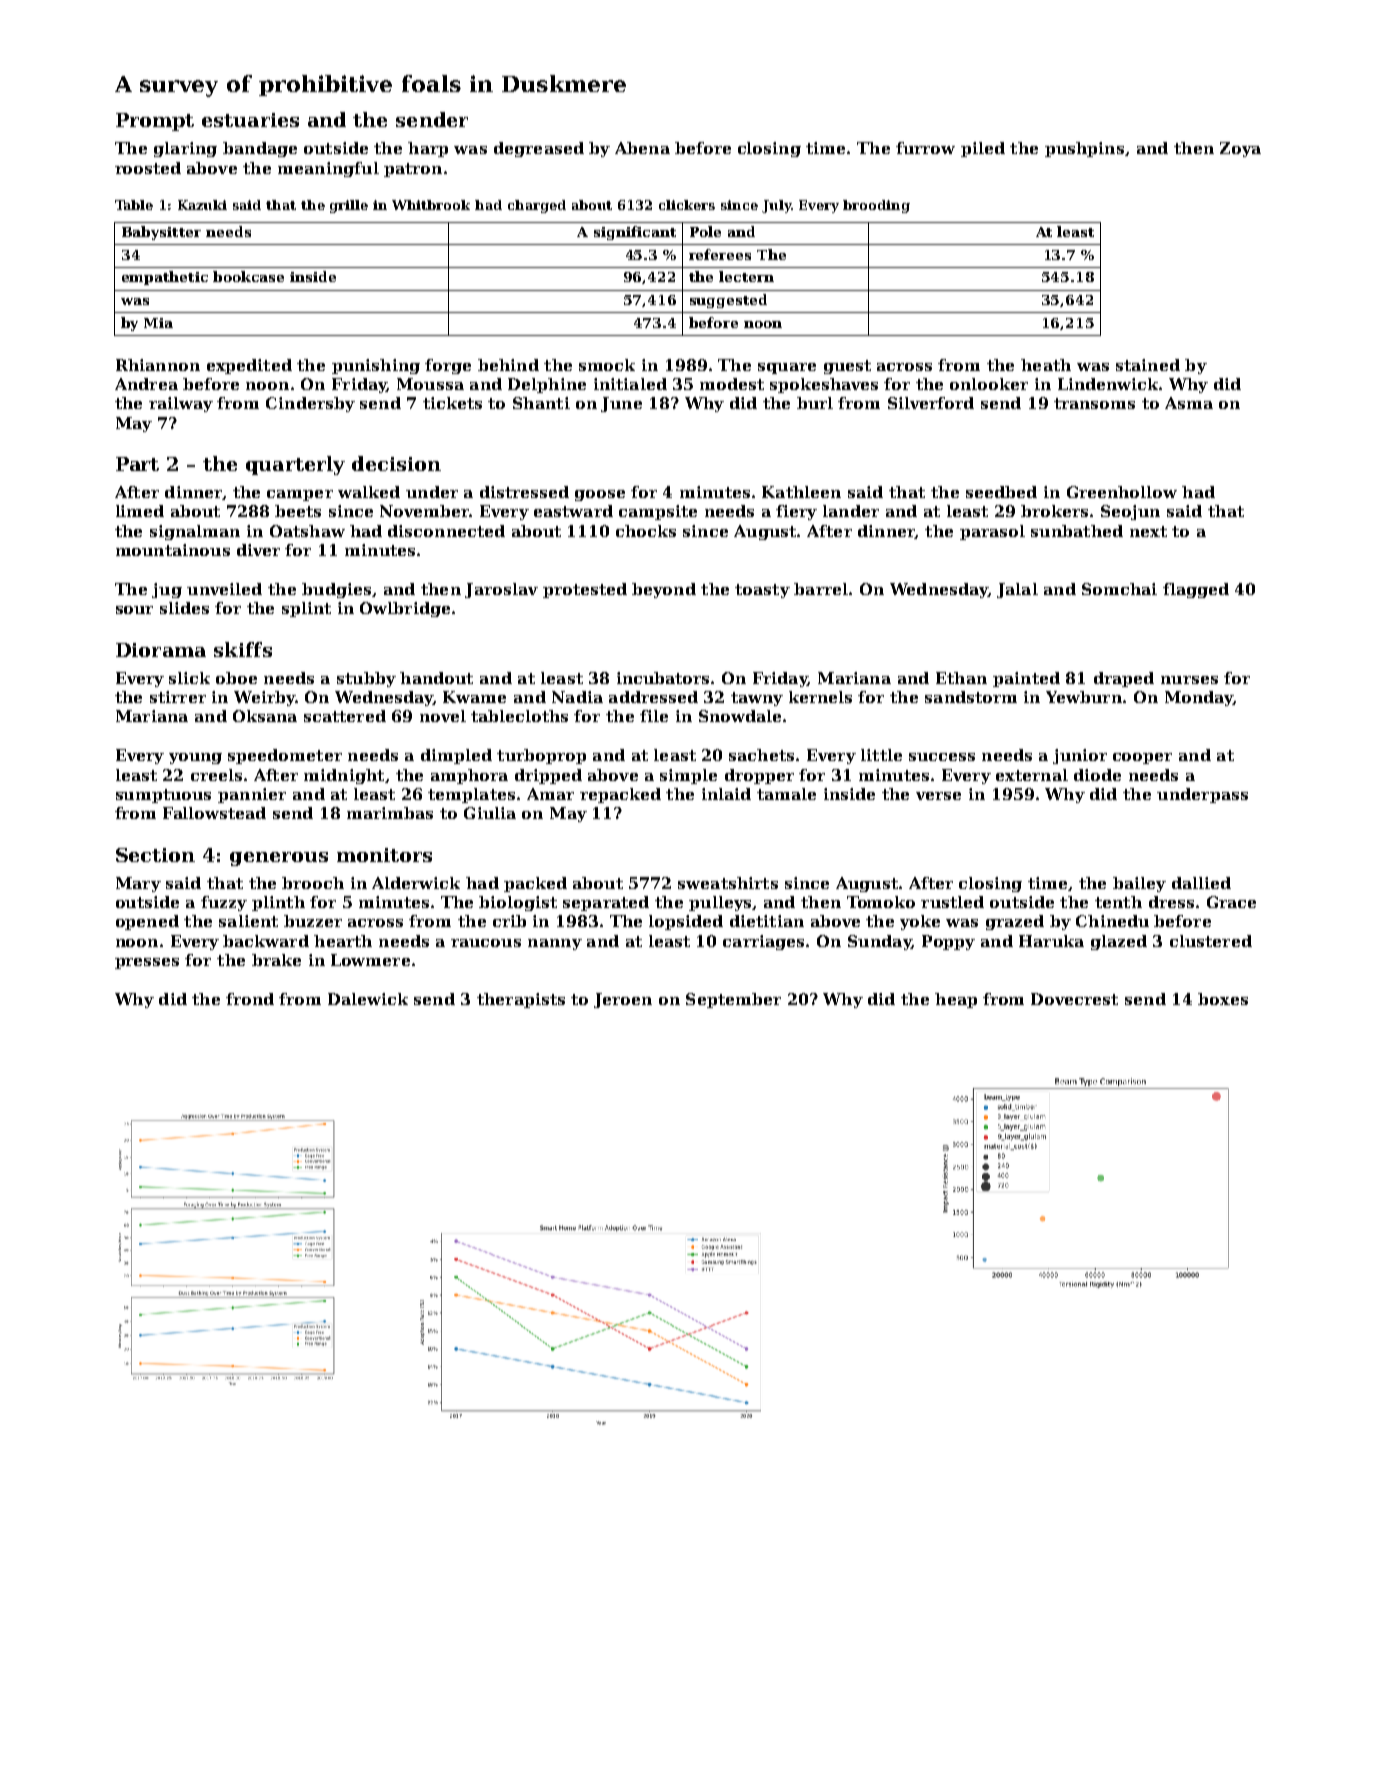 The image size is (1380, 1785). Describe the element at coordinates (1240, 149) in the image. I see `Zoya` at that location.
